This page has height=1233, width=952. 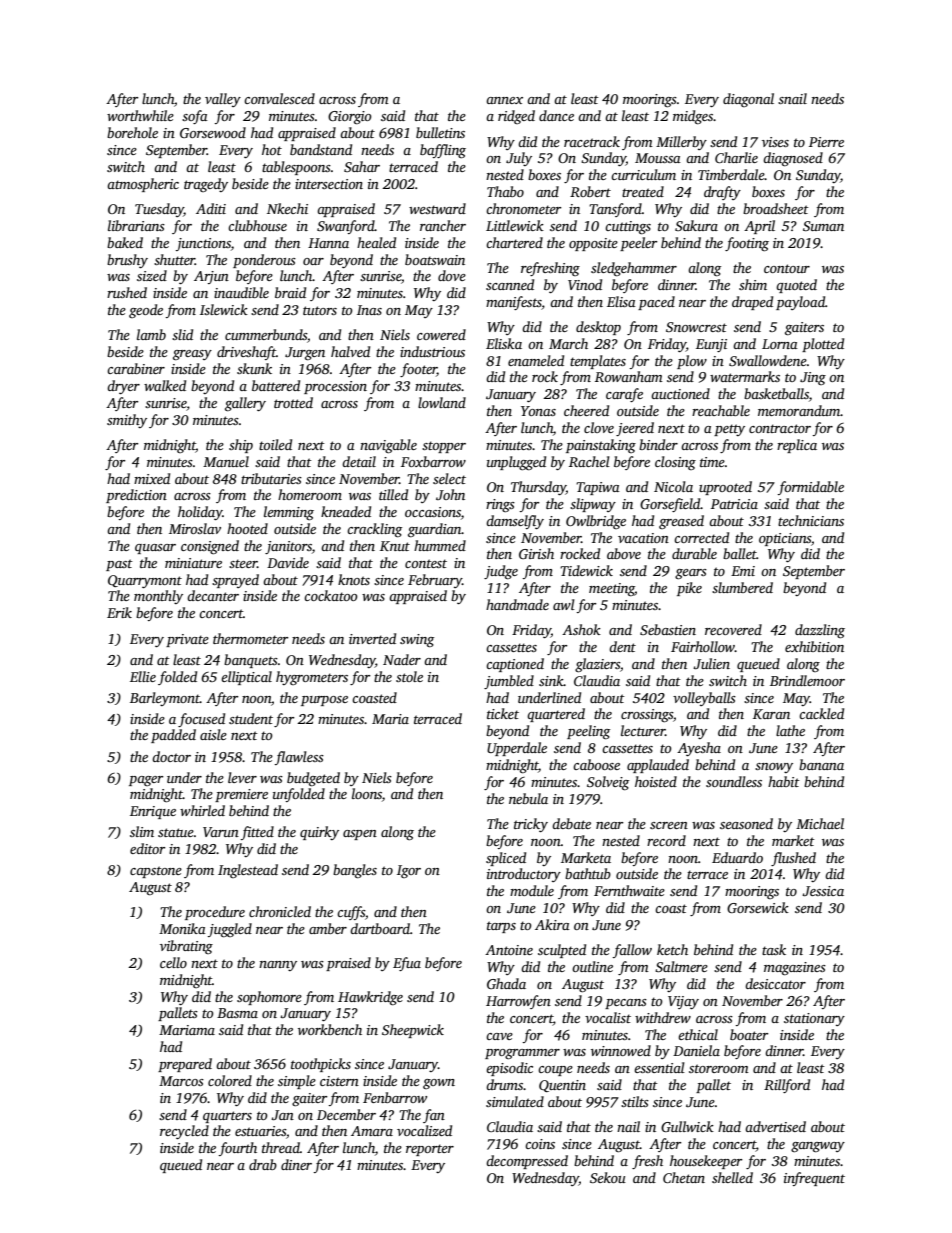 What do you see at coordinates (263, 1164) in the page?
I see `drab` at bounding box center [263, 1164].
